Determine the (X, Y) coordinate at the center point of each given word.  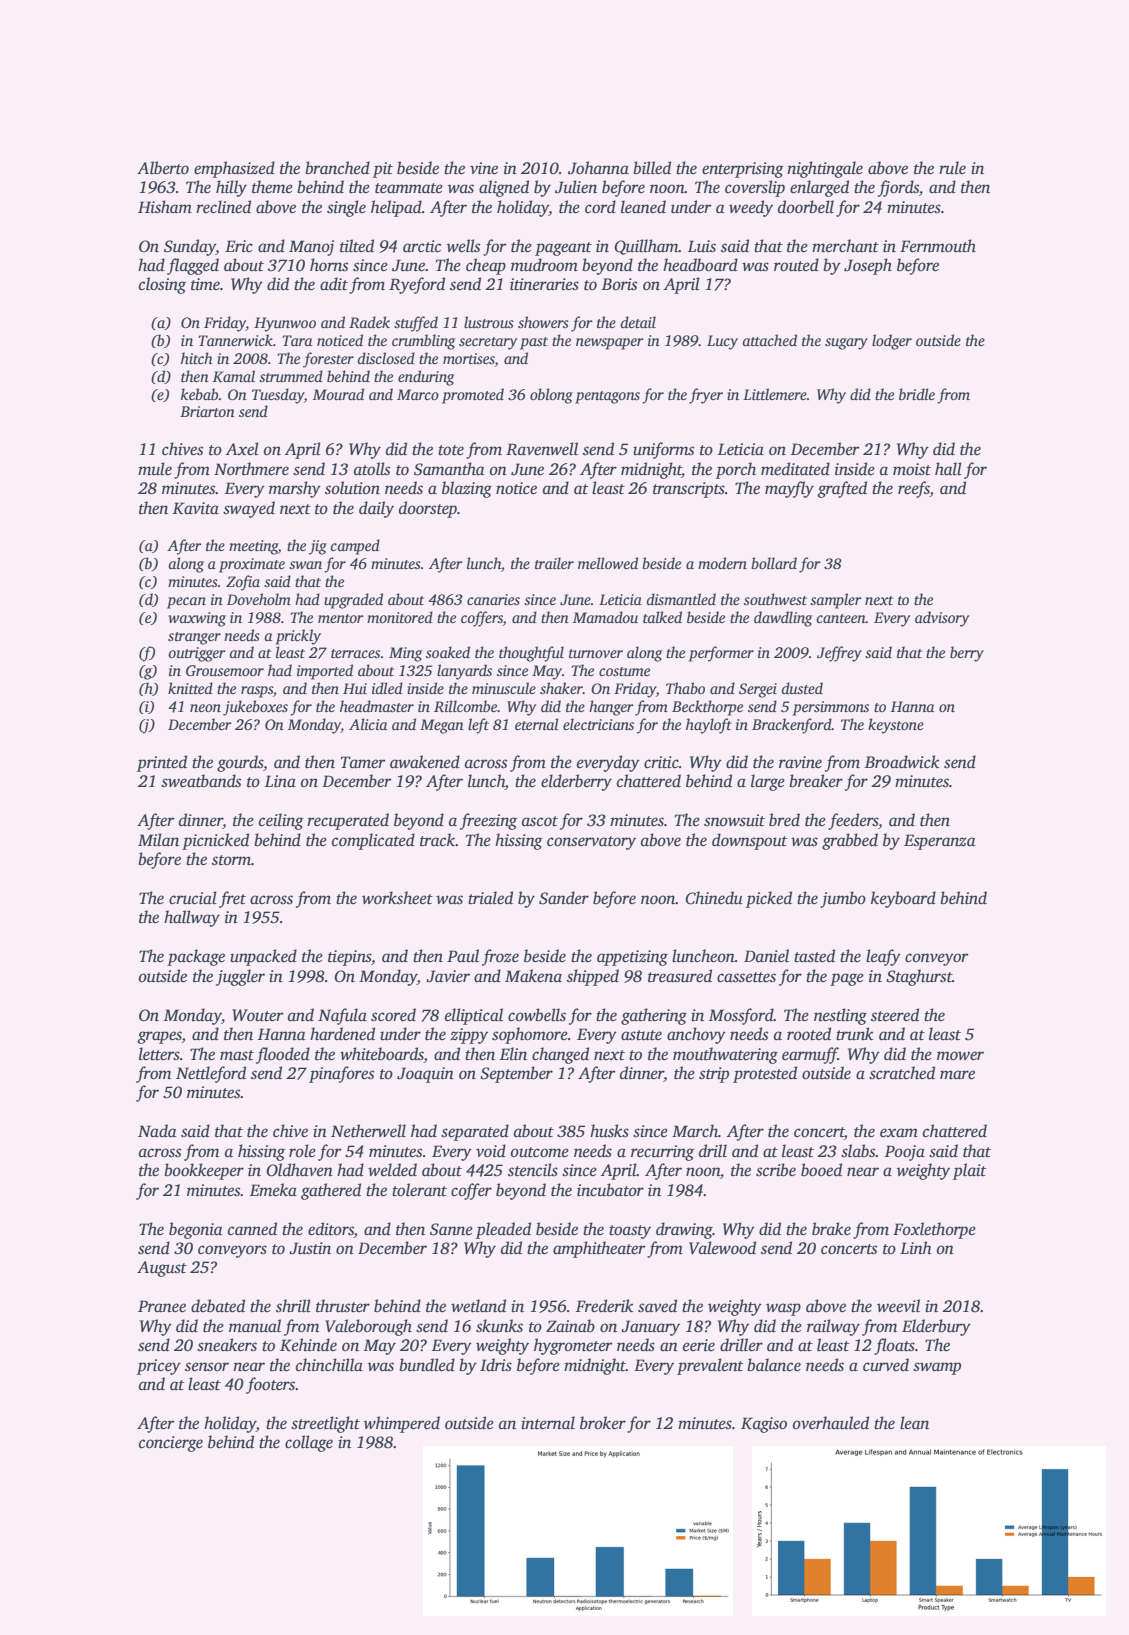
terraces (355, 653)
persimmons (831, 708)
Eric (239, 246)
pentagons (607, 397)
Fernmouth (938, 246)
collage (309, 1443)
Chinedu (714, 898)
